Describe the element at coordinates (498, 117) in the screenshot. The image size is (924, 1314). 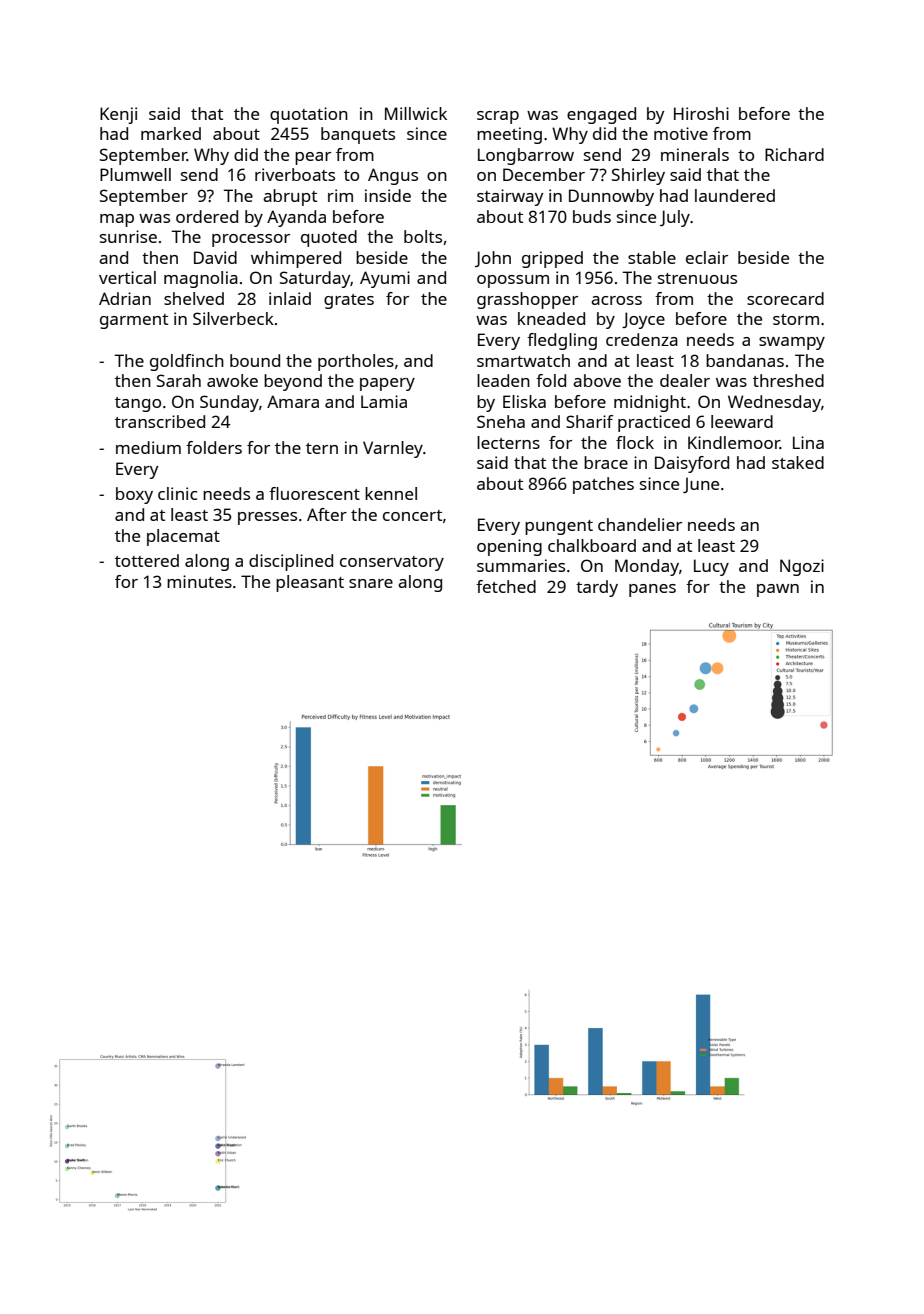
I see `scrap` at that location.
